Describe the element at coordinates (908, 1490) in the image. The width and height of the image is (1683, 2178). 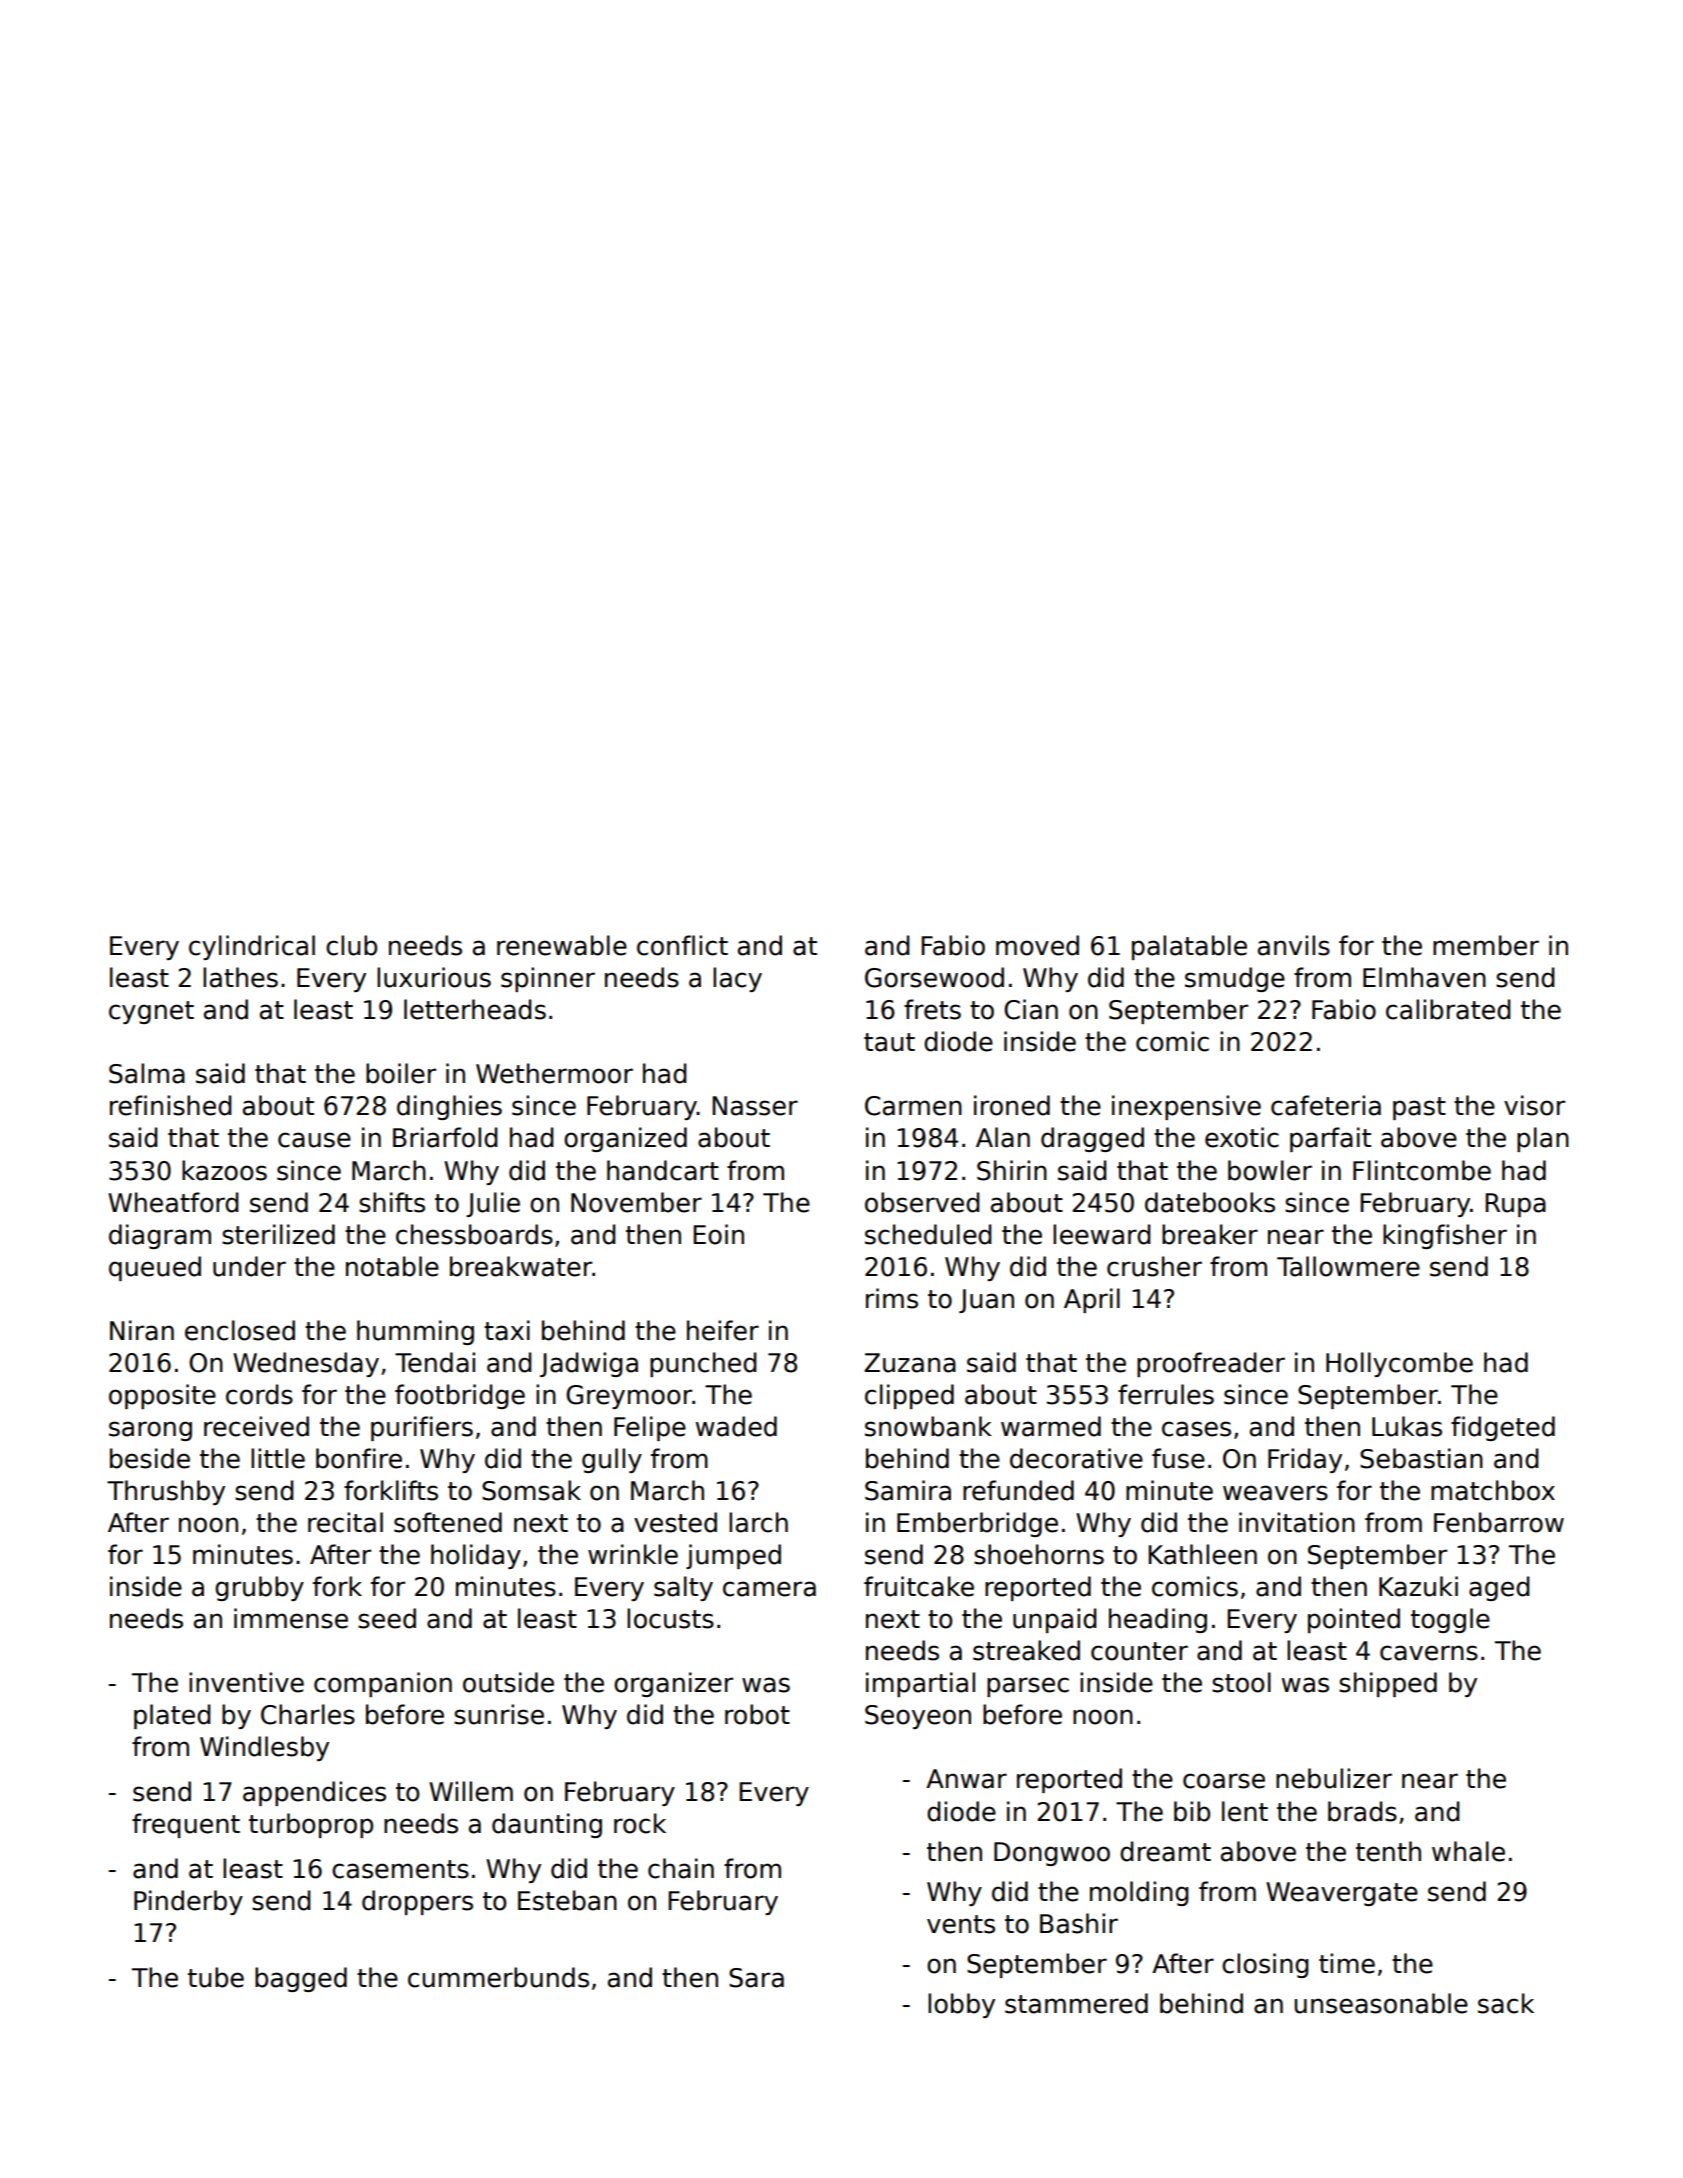
I see `Samira` at that location.
